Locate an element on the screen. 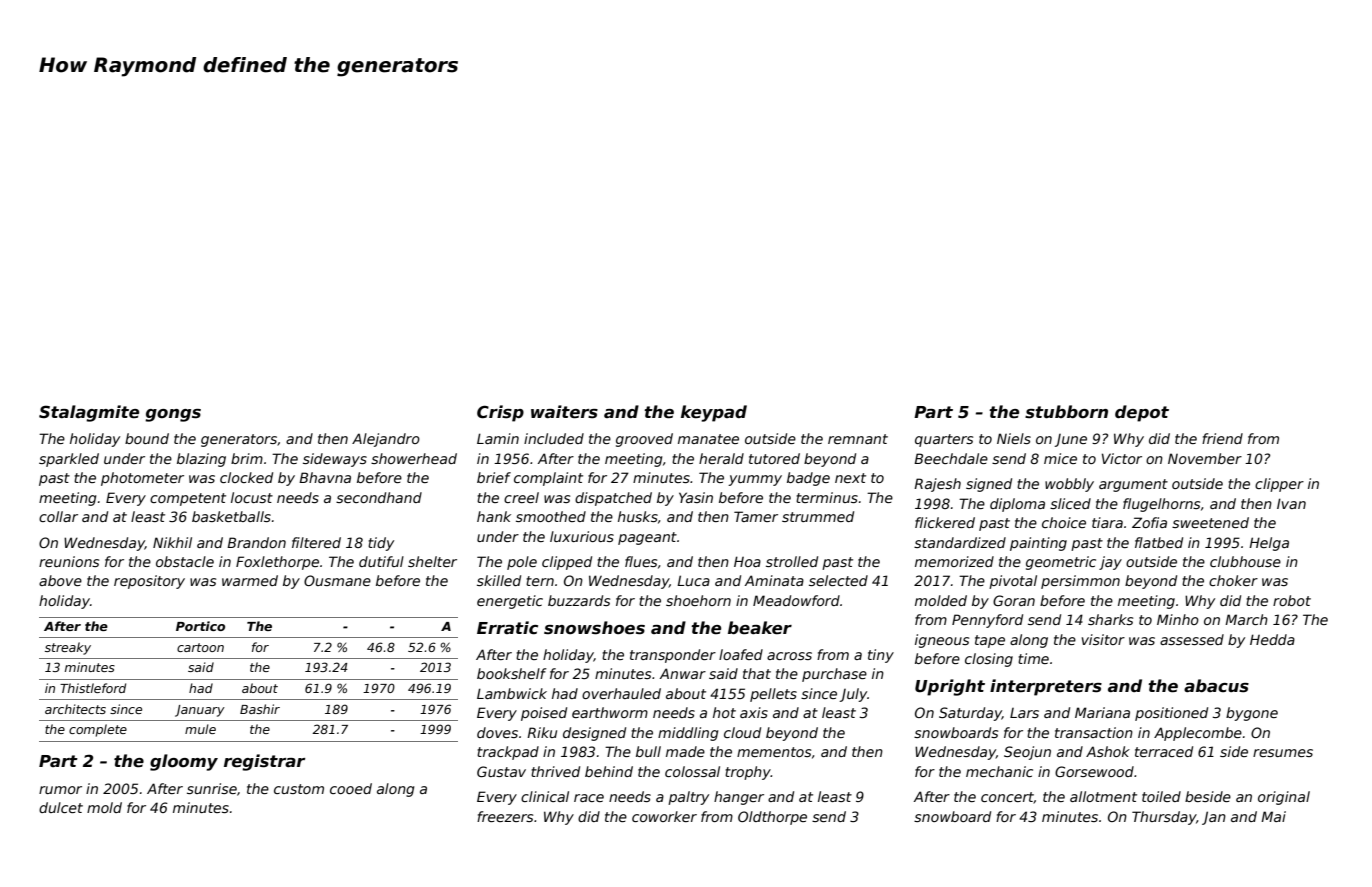  registrar is located at coordinates (264, 762).
